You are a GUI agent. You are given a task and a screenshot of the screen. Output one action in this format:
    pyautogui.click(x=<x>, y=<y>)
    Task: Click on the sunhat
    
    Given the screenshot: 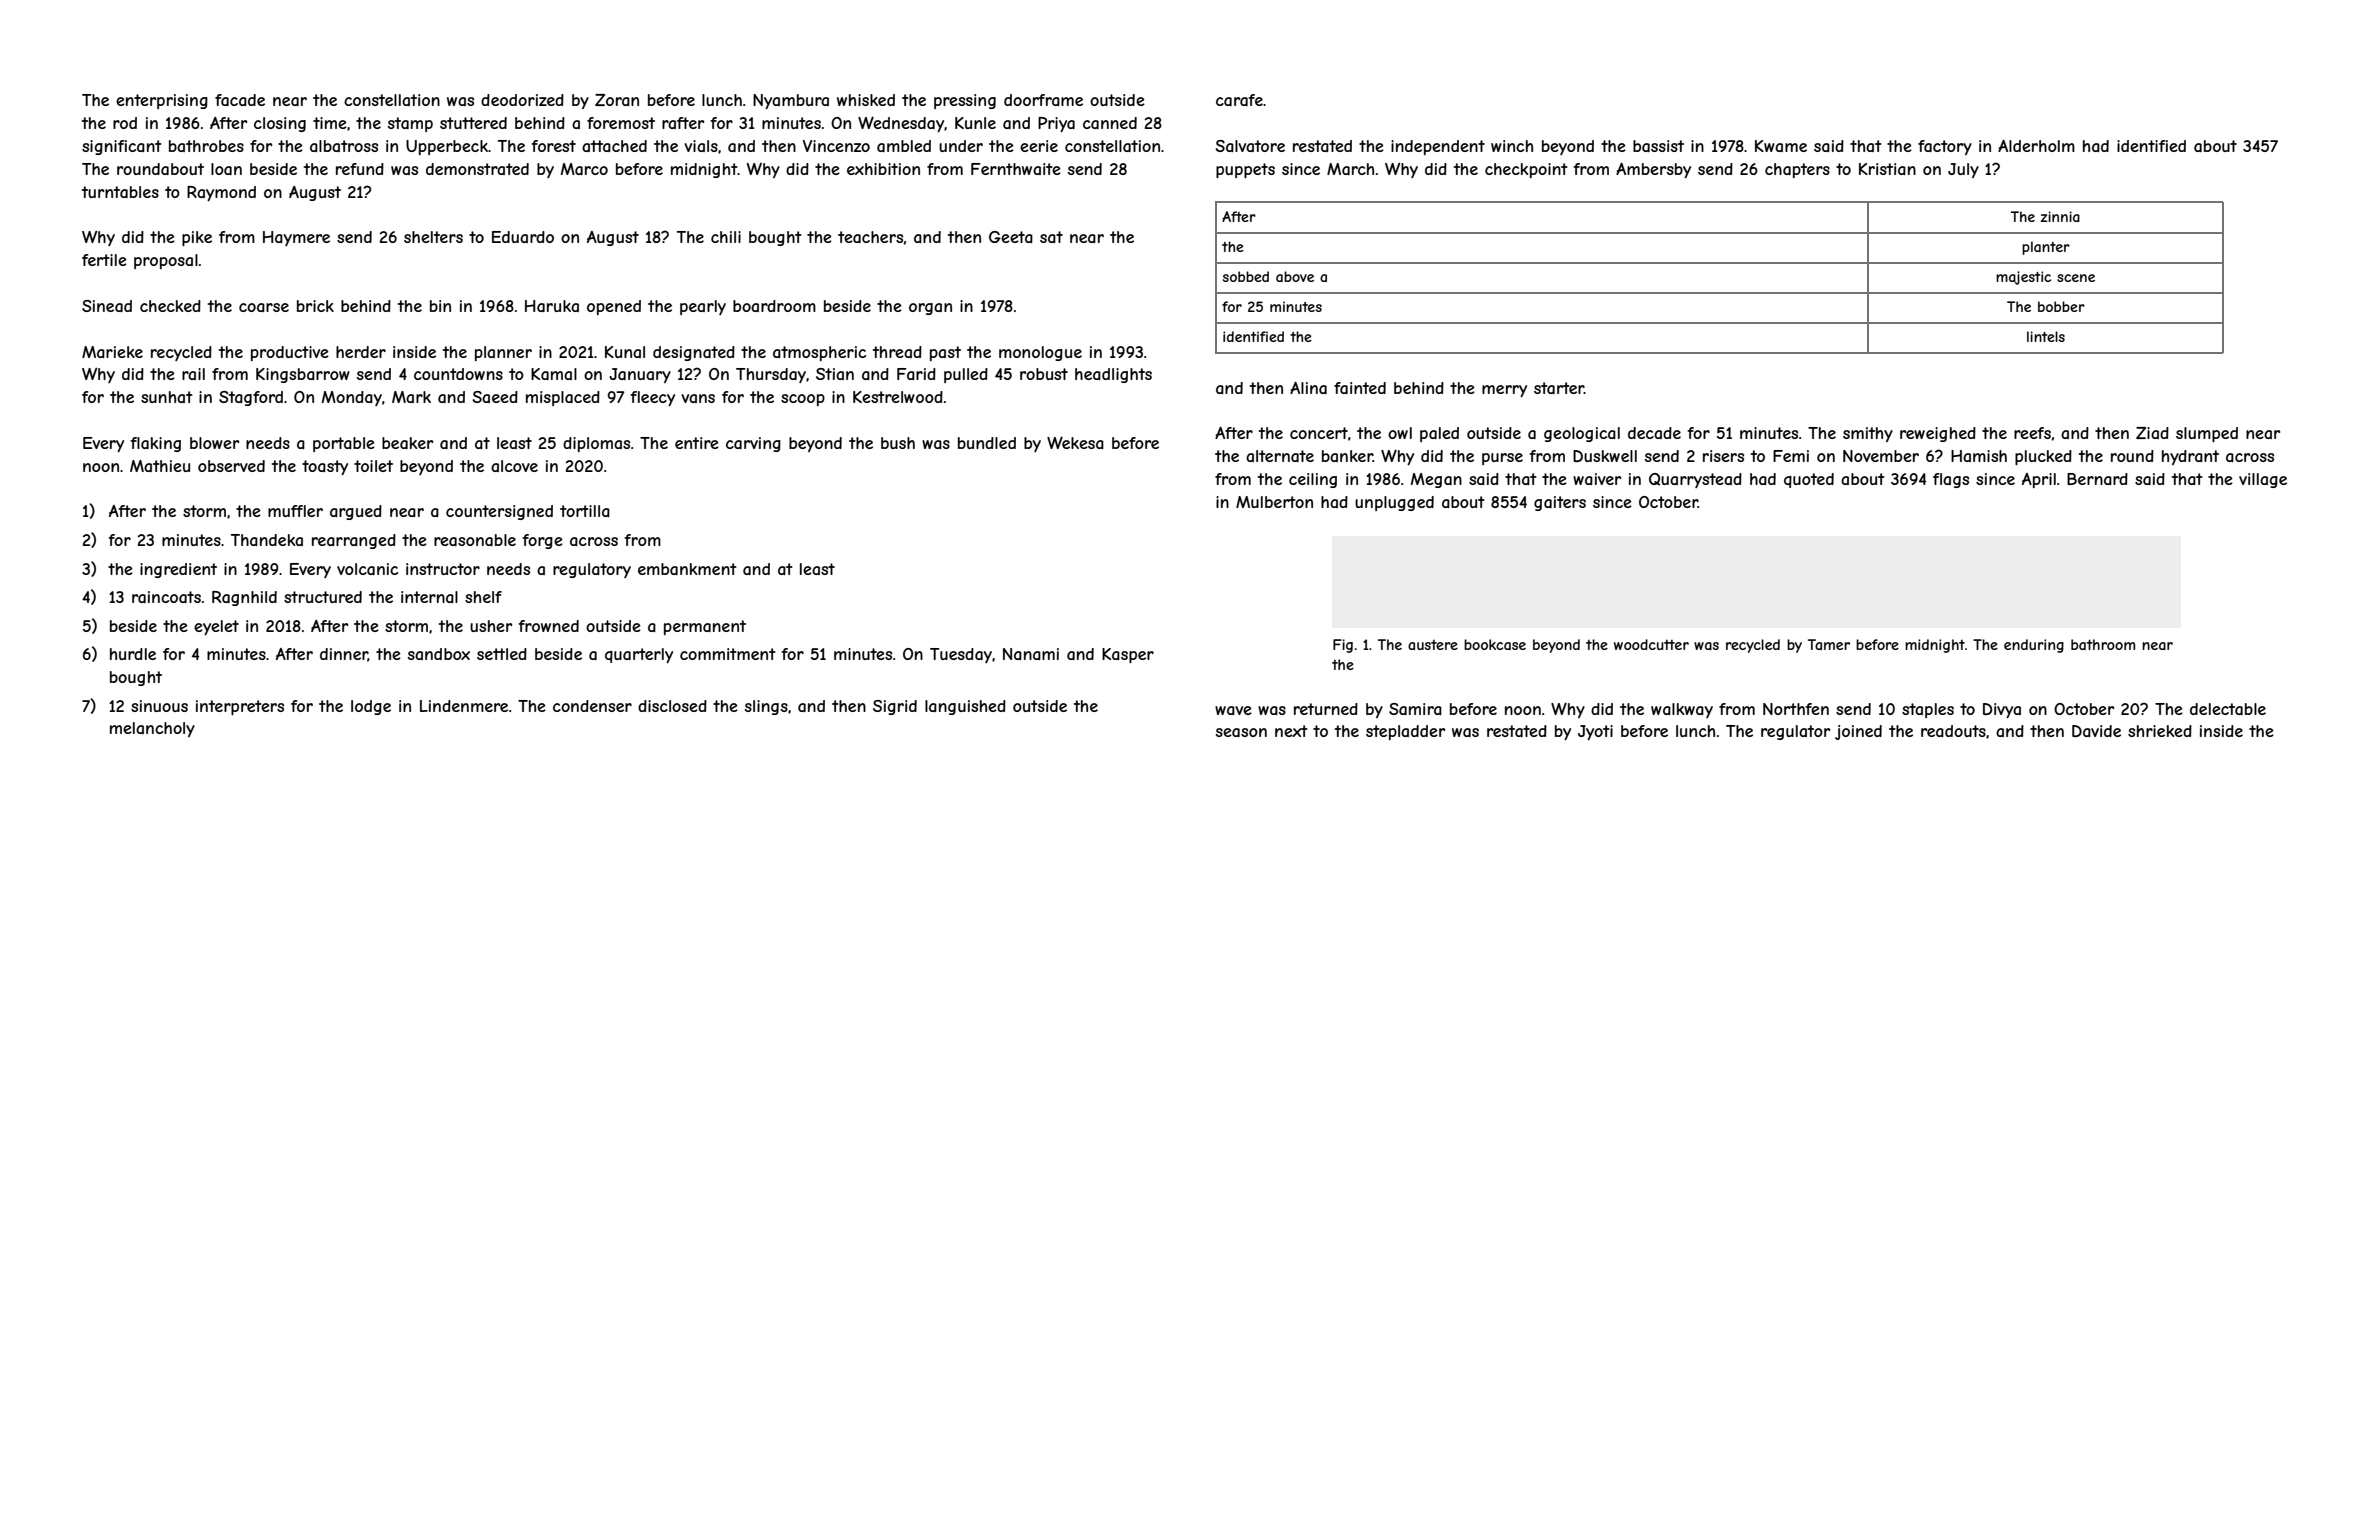 What is the action you would take?
    pyautogui.click(x=167, y=397)
